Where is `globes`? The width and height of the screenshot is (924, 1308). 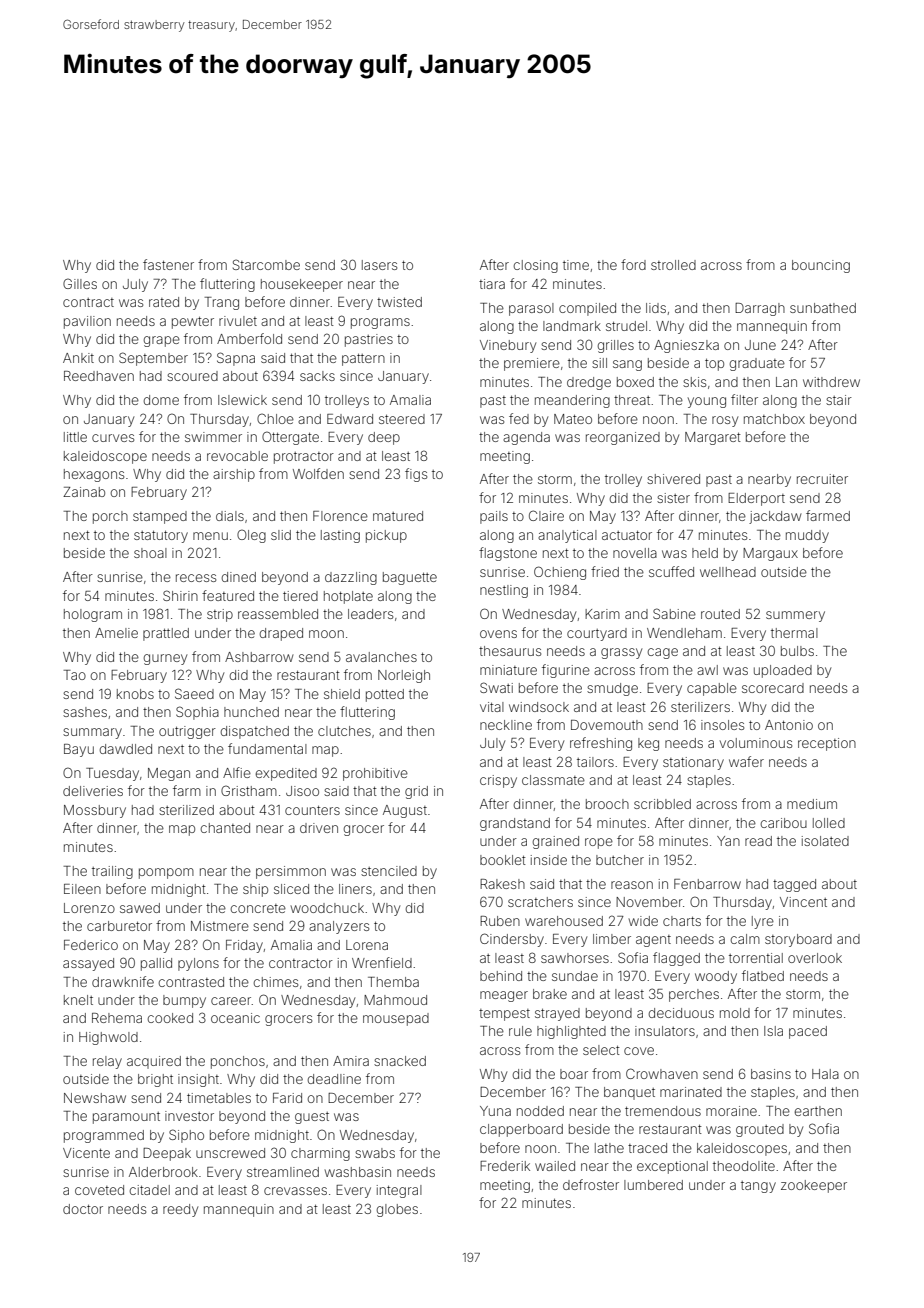 globes is located at coordinates (397, 1210).
